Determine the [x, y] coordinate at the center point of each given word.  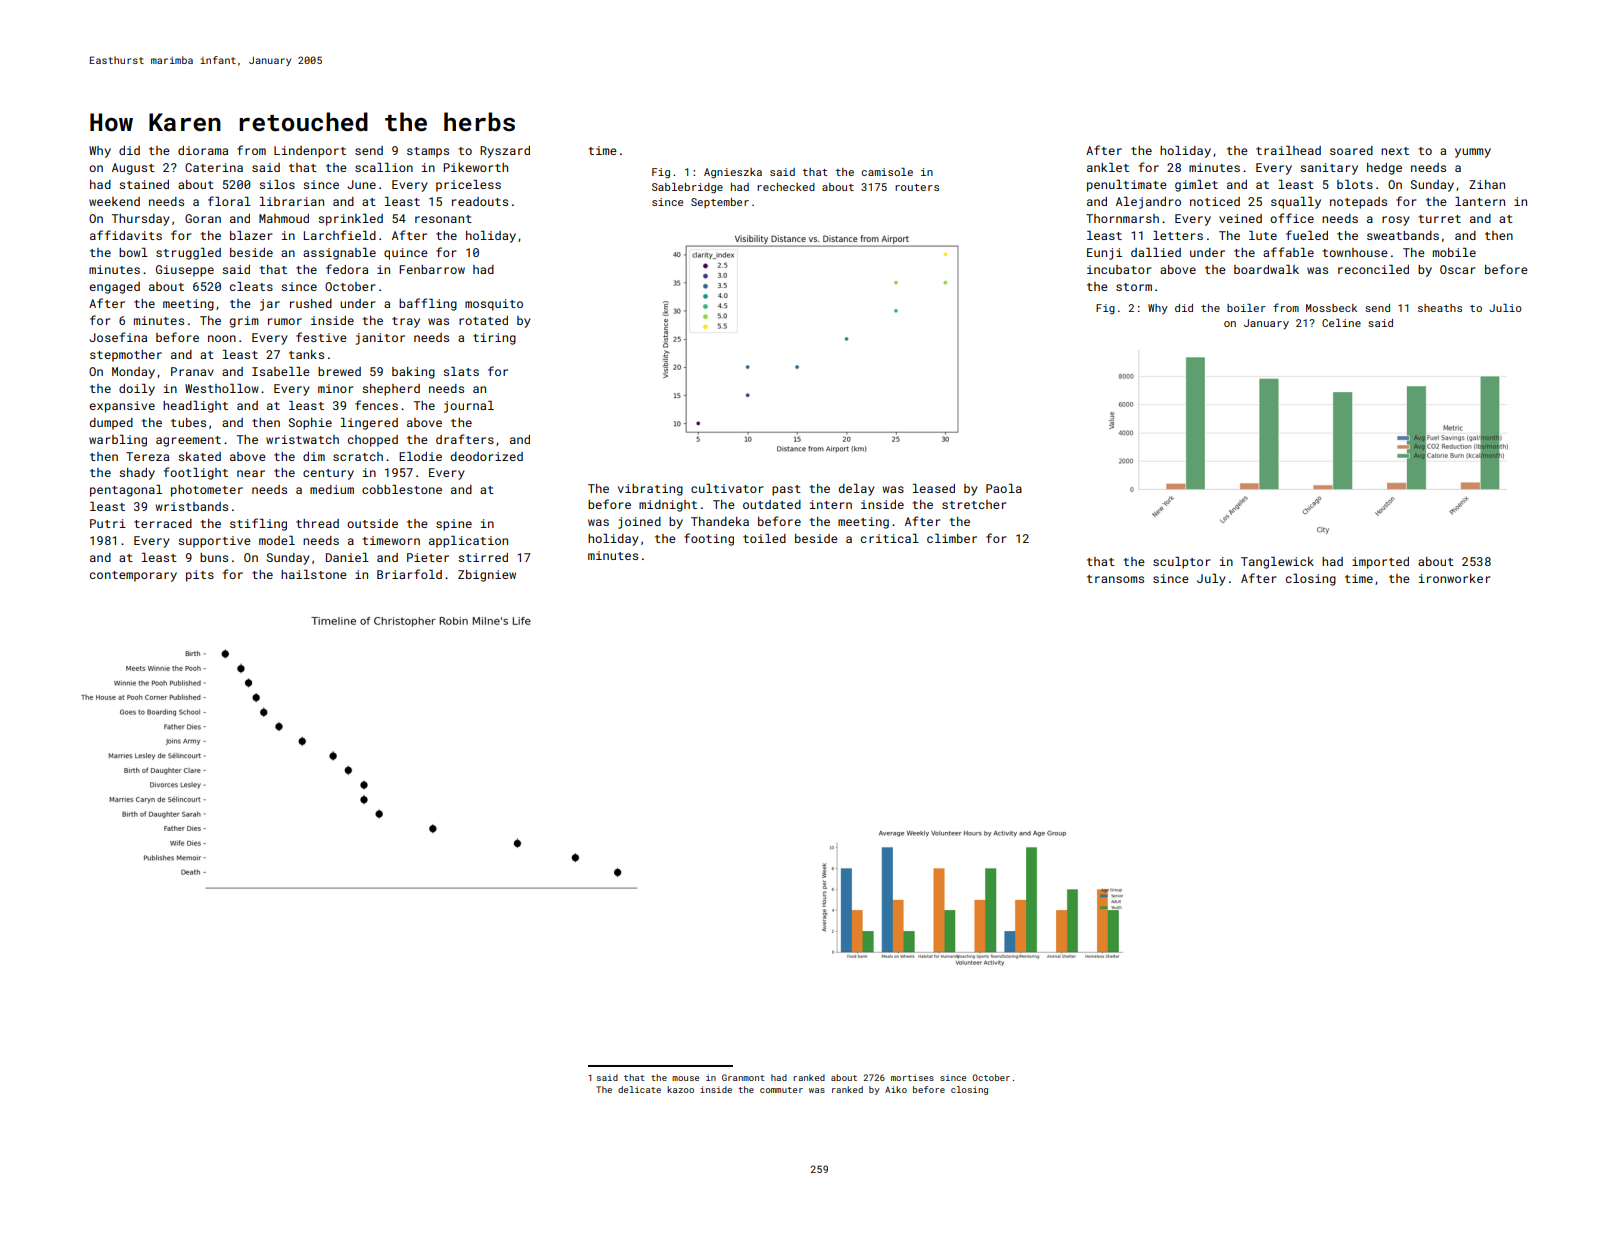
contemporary [133, 576]
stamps [428, 152]
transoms [1115, 579]
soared [1351, 150]
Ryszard [505, 152]
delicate [639, 1089]
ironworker [1454, 578]
